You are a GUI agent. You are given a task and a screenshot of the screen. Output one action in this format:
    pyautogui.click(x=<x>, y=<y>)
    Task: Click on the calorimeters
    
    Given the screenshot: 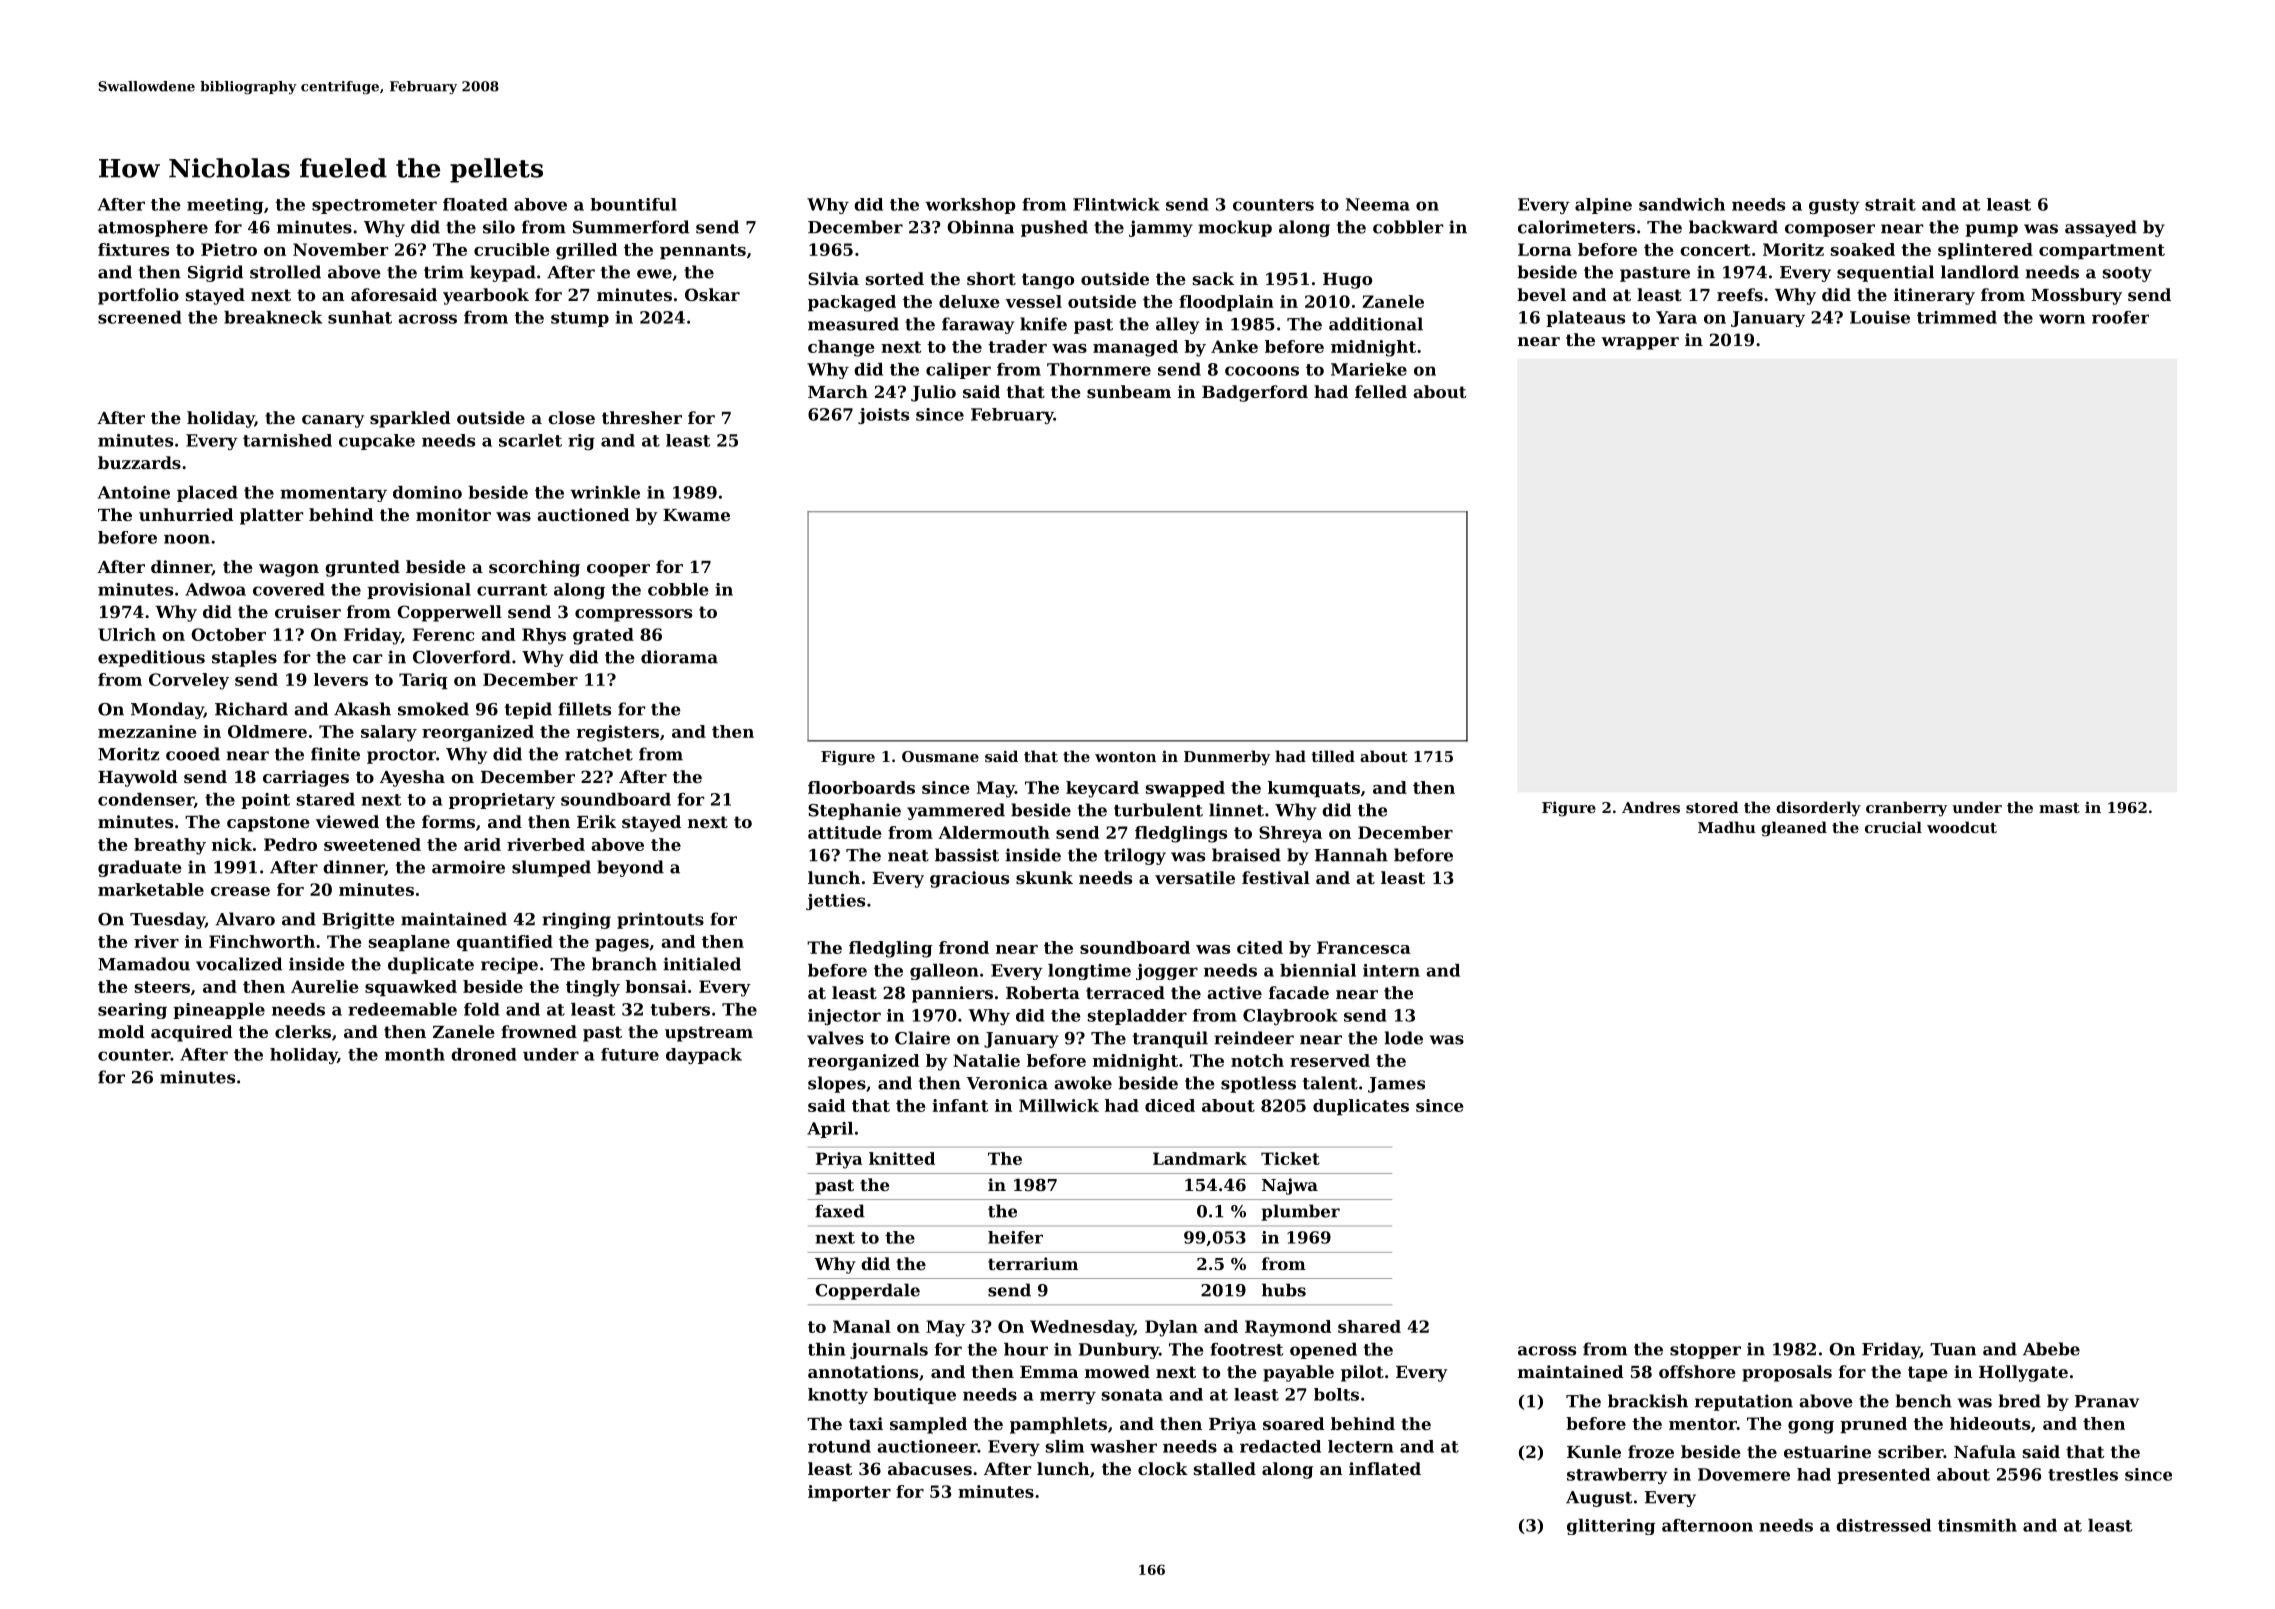 What is the action you would take?
    pyautogui.click(x=1576, y=227)
